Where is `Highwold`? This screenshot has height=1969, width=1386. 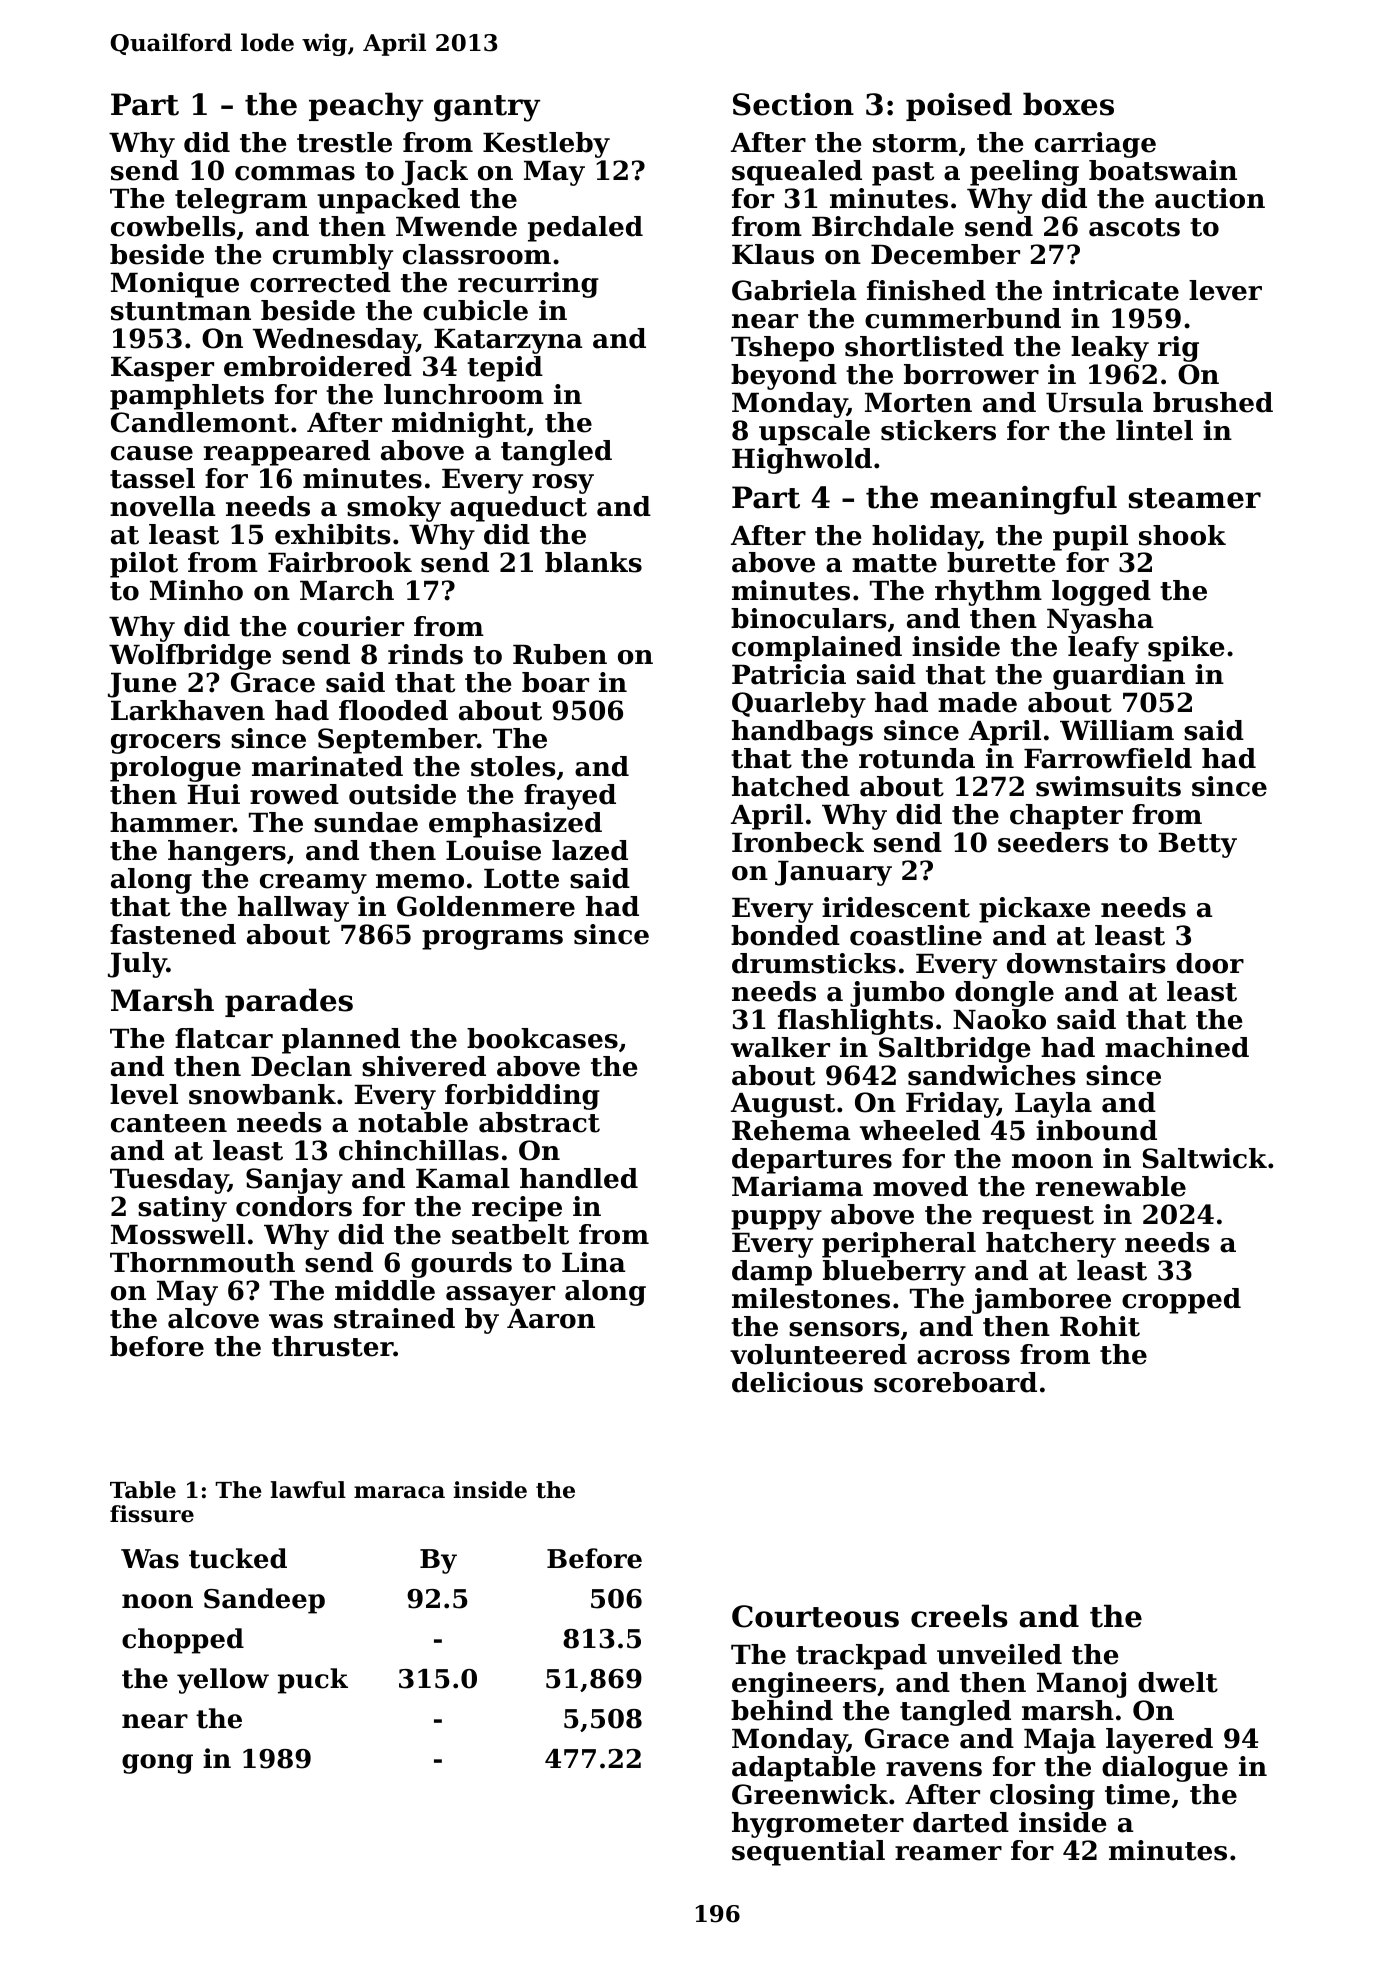
Highwold is located at coordinates (802, 461).
